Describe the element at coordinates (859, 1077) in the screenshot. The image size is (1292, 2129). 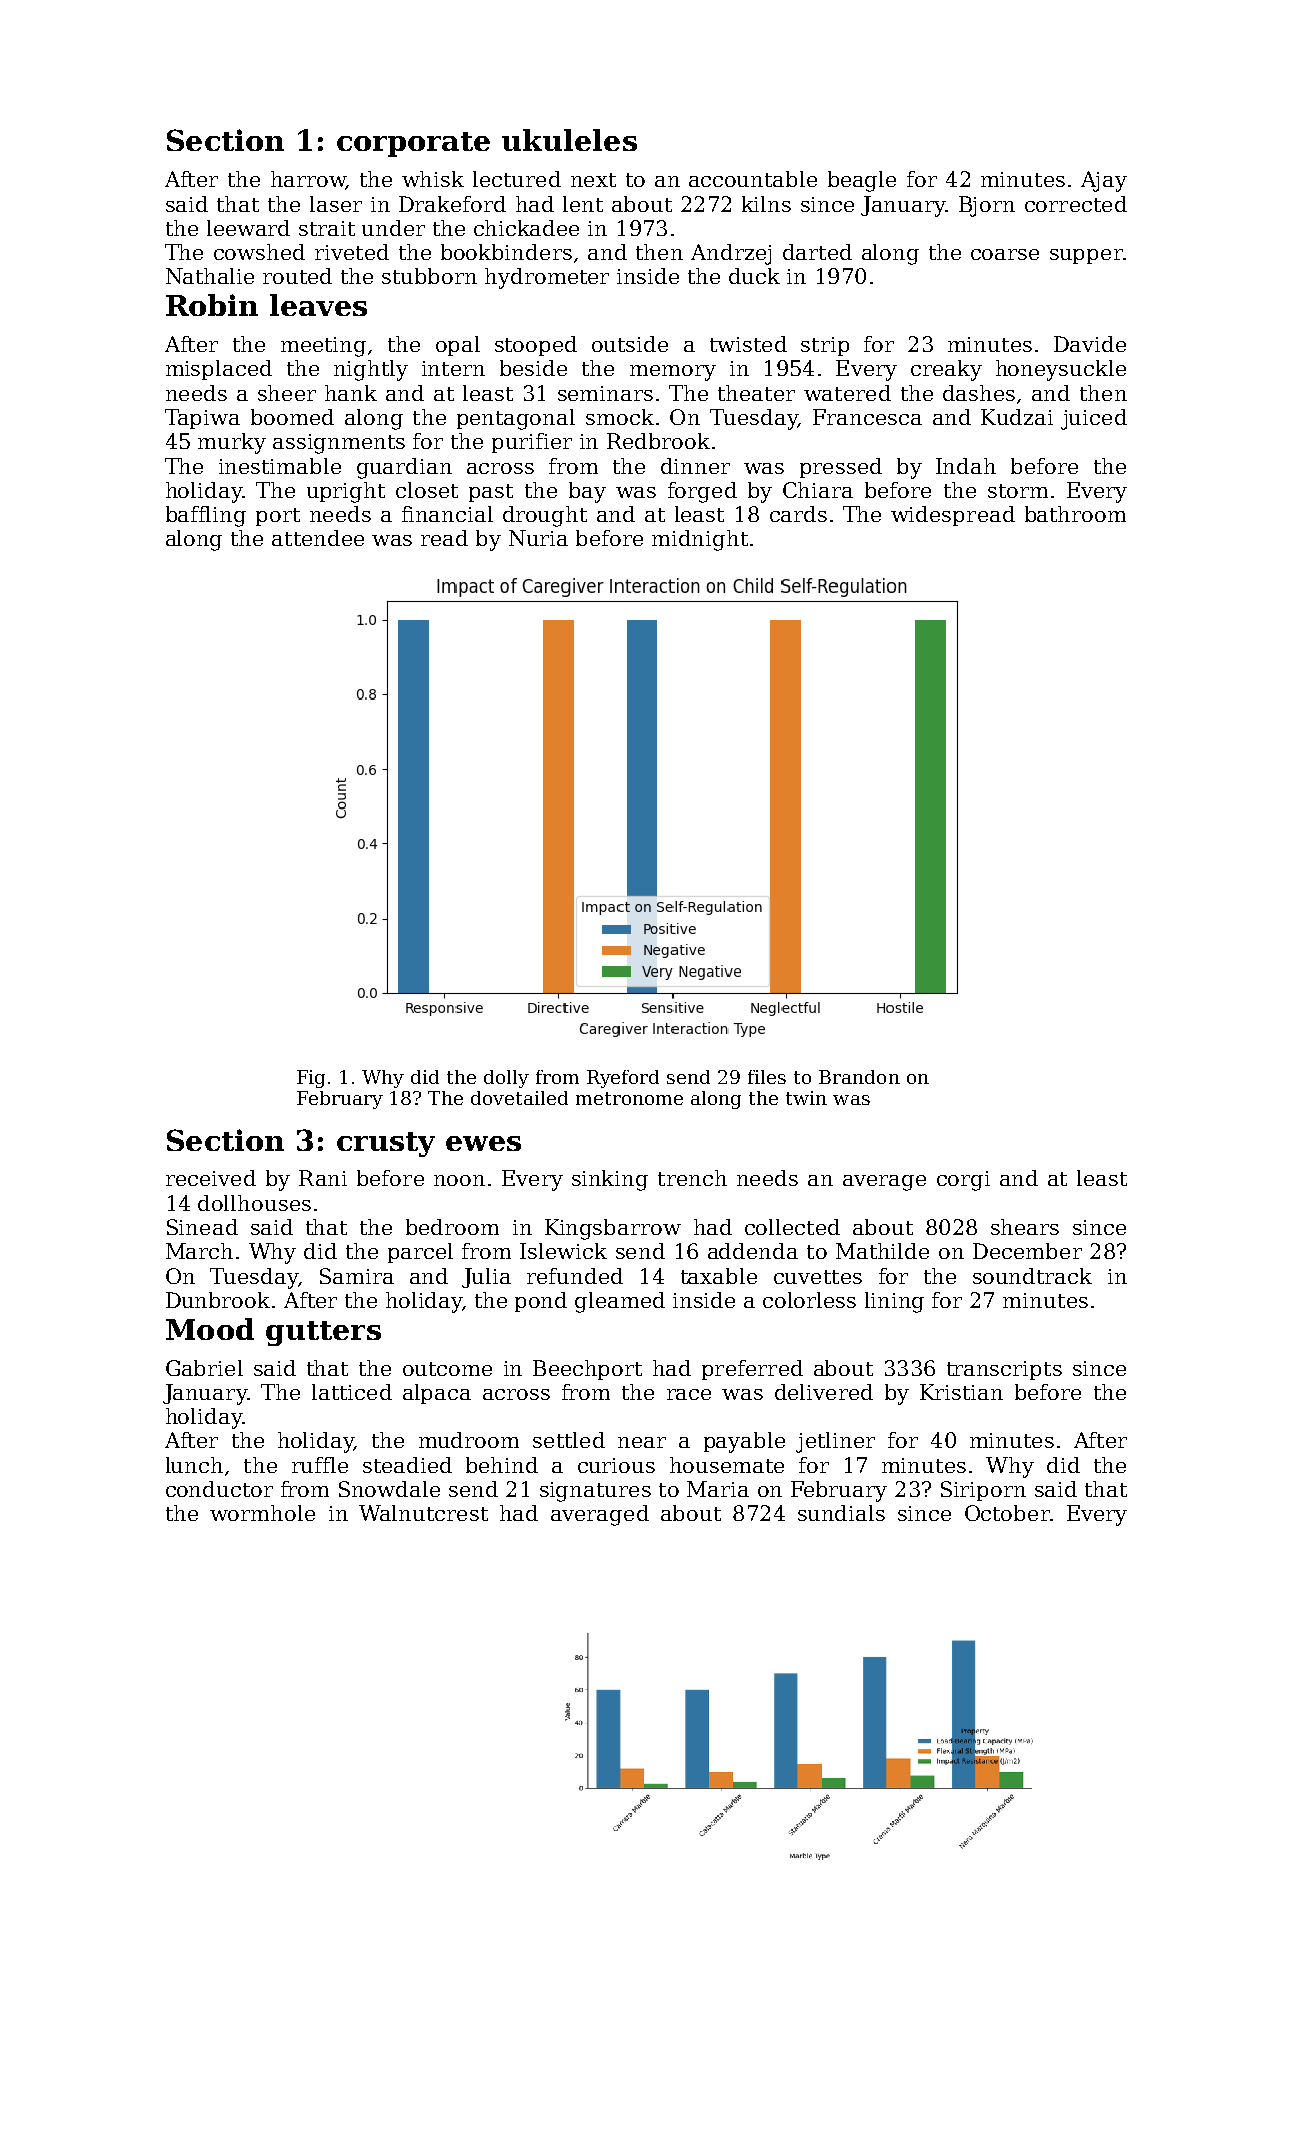
I see `Brandon` at that location.
